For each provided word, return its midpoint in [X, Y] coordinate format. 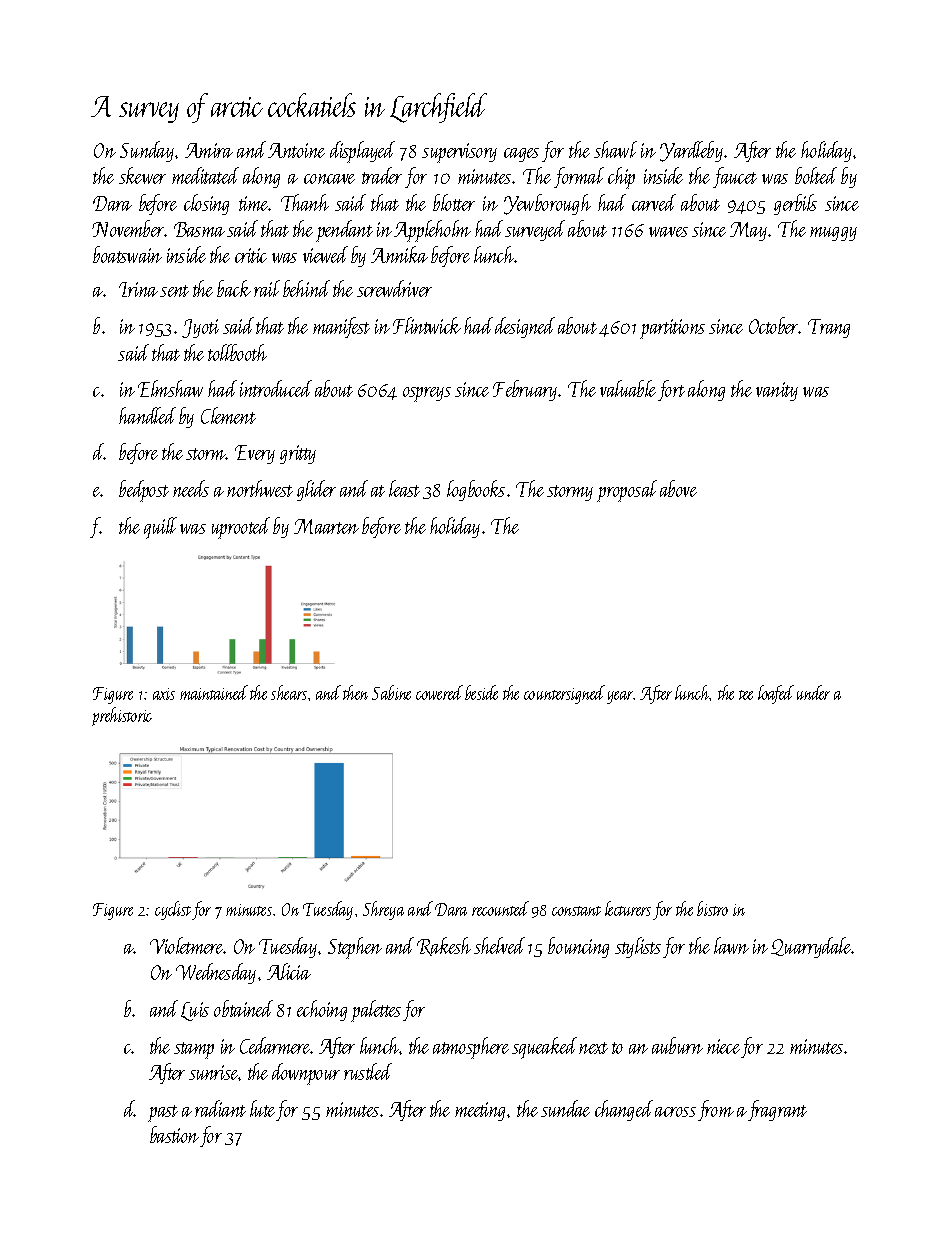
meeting [480, 1111]
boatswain [127, 254]
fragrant [777, 1110]
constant [576, 911]
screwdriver [394, 288]
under [813, 692]
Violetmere [187, 945]
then [355, 692]
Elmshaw [170, 388]
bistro [712, 908]
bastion [174, 1134]
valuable [628, 388]
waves [668, 232]
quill [160, 528]
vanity [777, 391]
